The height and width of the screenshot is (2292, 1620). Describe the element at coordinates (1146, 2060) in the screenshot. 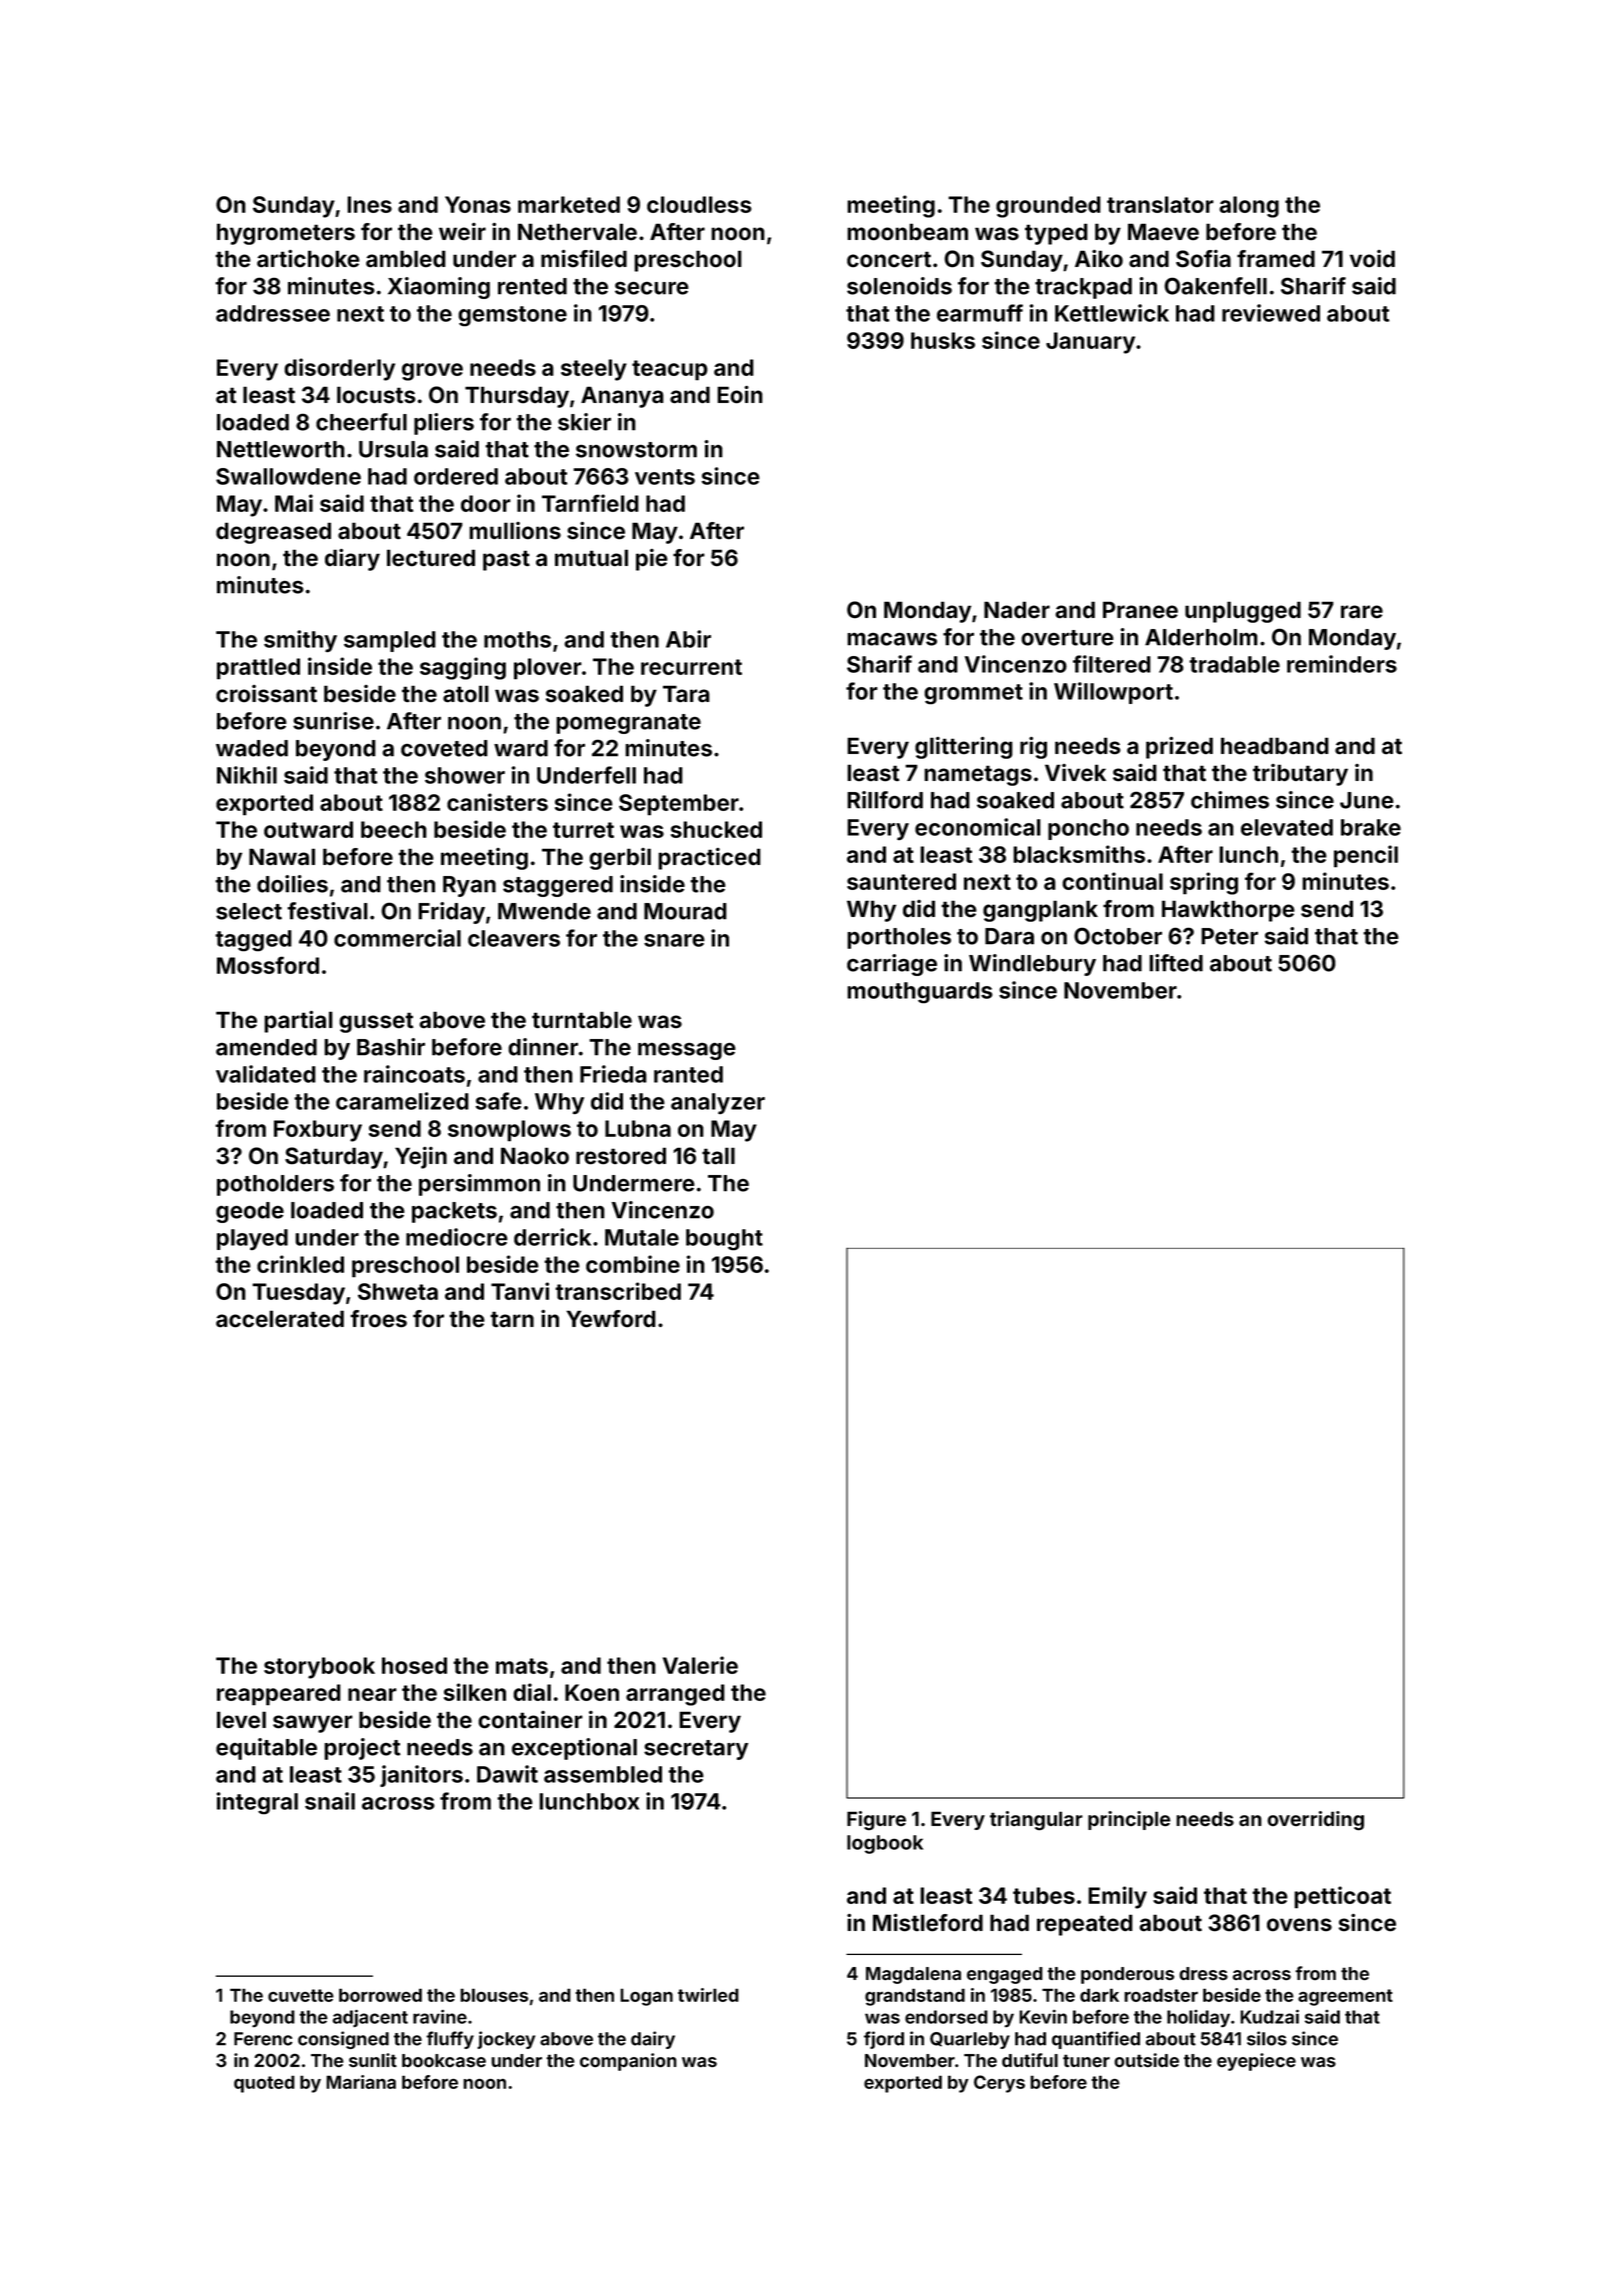

I see `outside` at that location.
